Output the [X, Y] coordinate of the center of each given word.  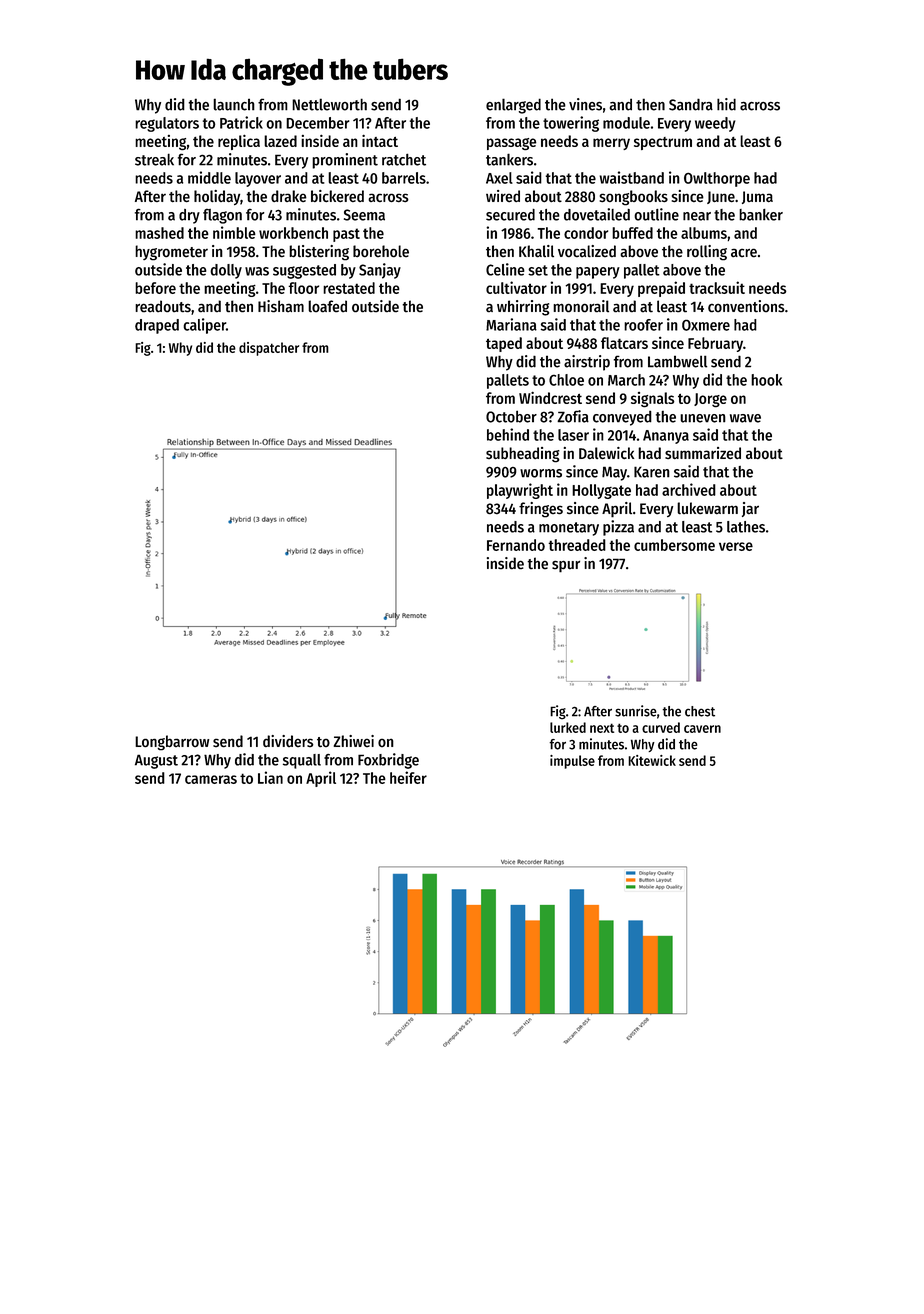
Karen [652, 472]
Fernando [516, 545]
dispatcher [269, 349]
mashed [159, 233]
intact [380, 141]
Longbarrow [172, 743]
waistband [631, 177]
